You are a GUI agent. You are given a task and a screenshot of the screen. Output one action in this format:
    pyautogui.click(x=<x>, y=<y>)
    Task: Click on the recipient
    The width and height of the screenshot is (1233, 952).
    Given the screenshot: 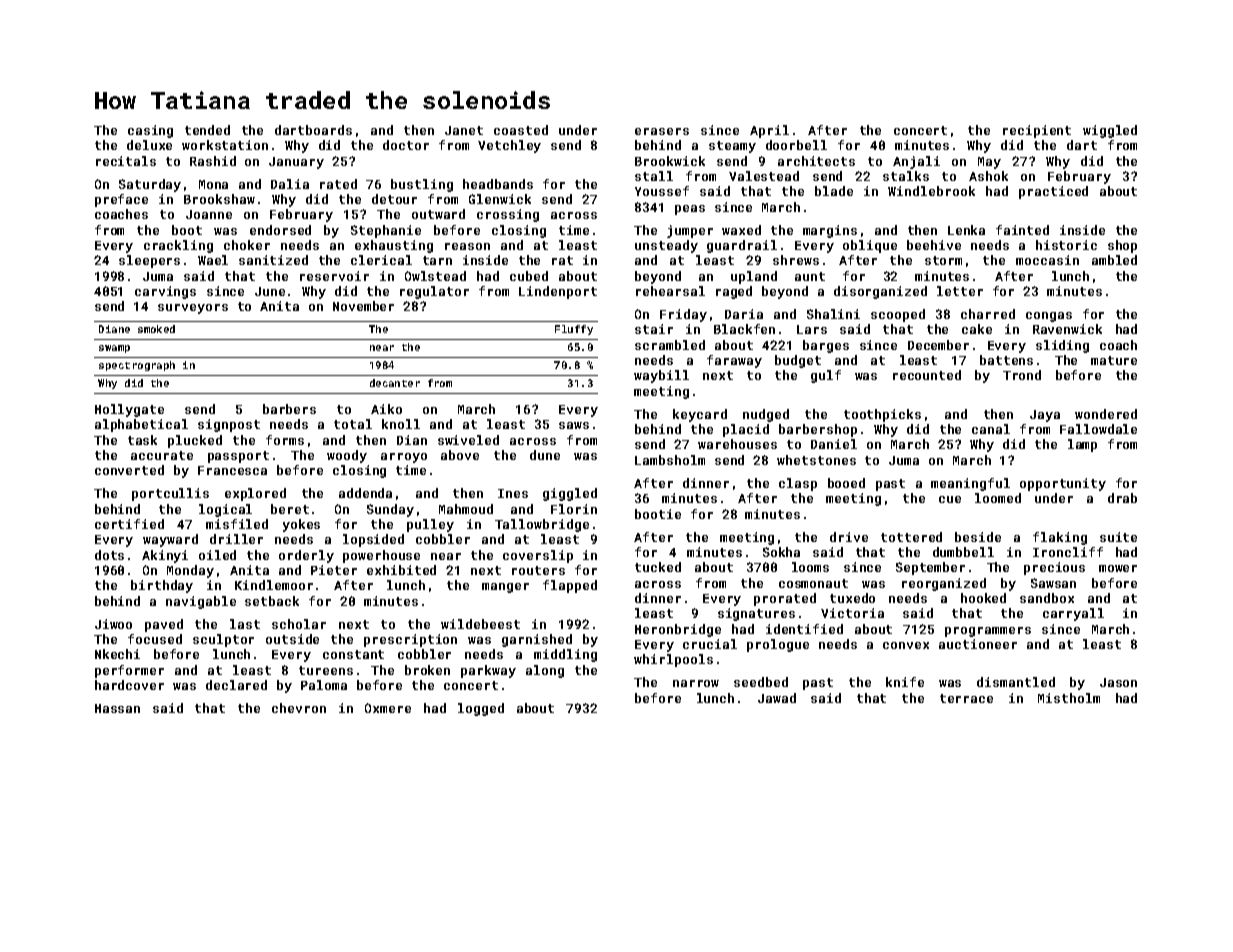 What is the action you would take?
    pyautogui.click(x=1037, y=131)
